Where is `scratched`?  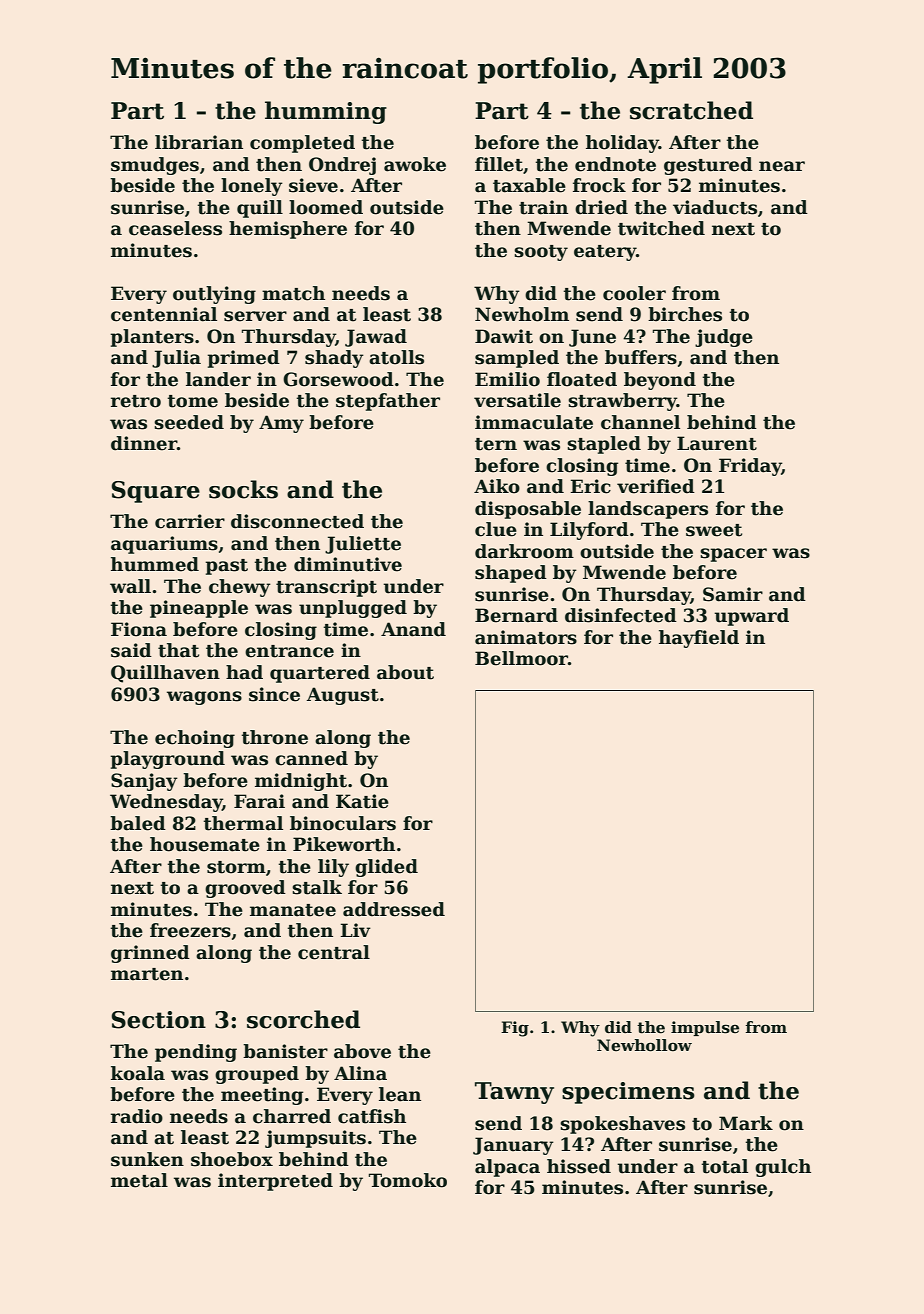 scratched is located at coordinates (691, 110).
